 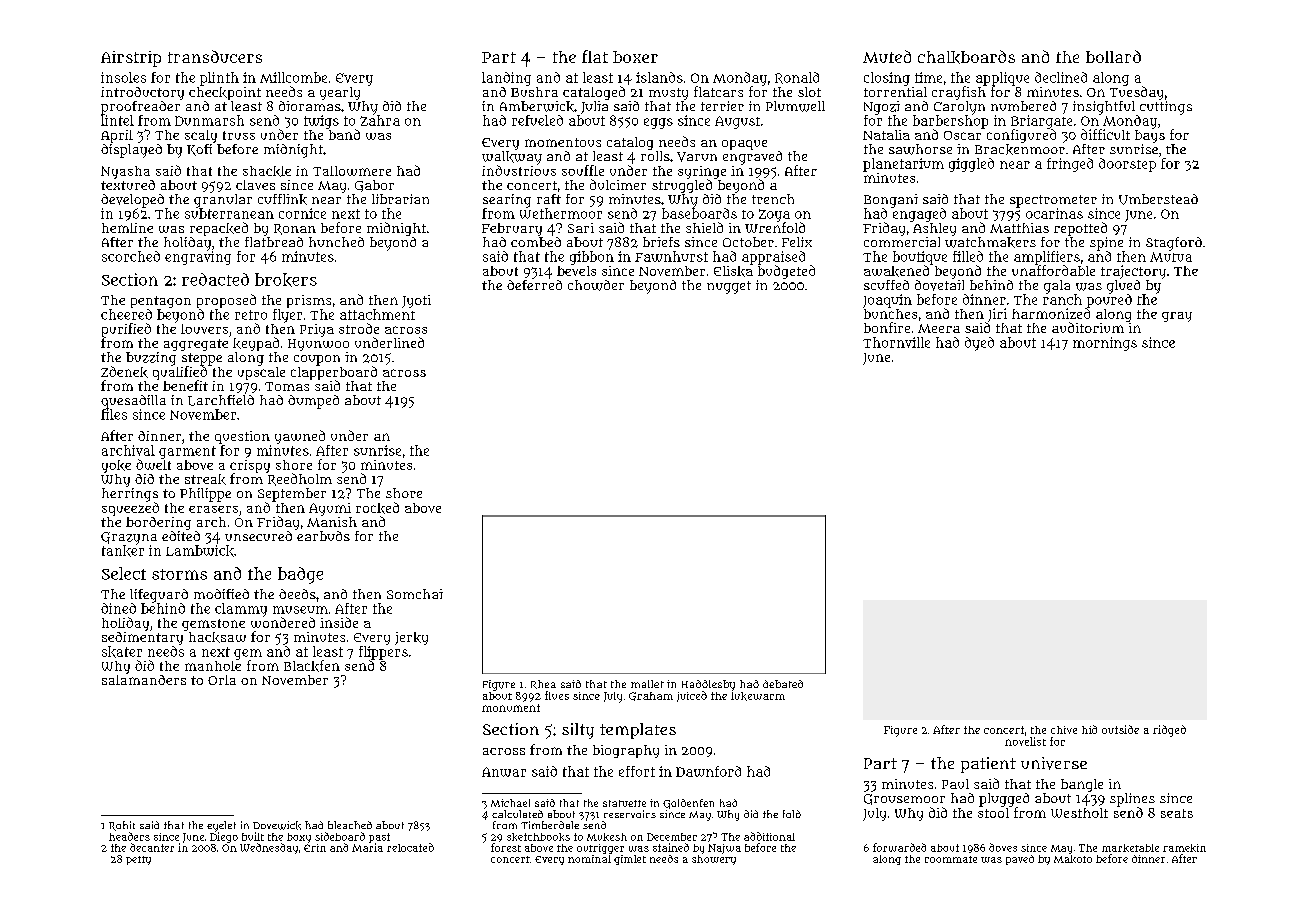 What do you see at coordinates (213, 666) in the screenshot?
I see `manhole` at bounding box center [213, 666].
